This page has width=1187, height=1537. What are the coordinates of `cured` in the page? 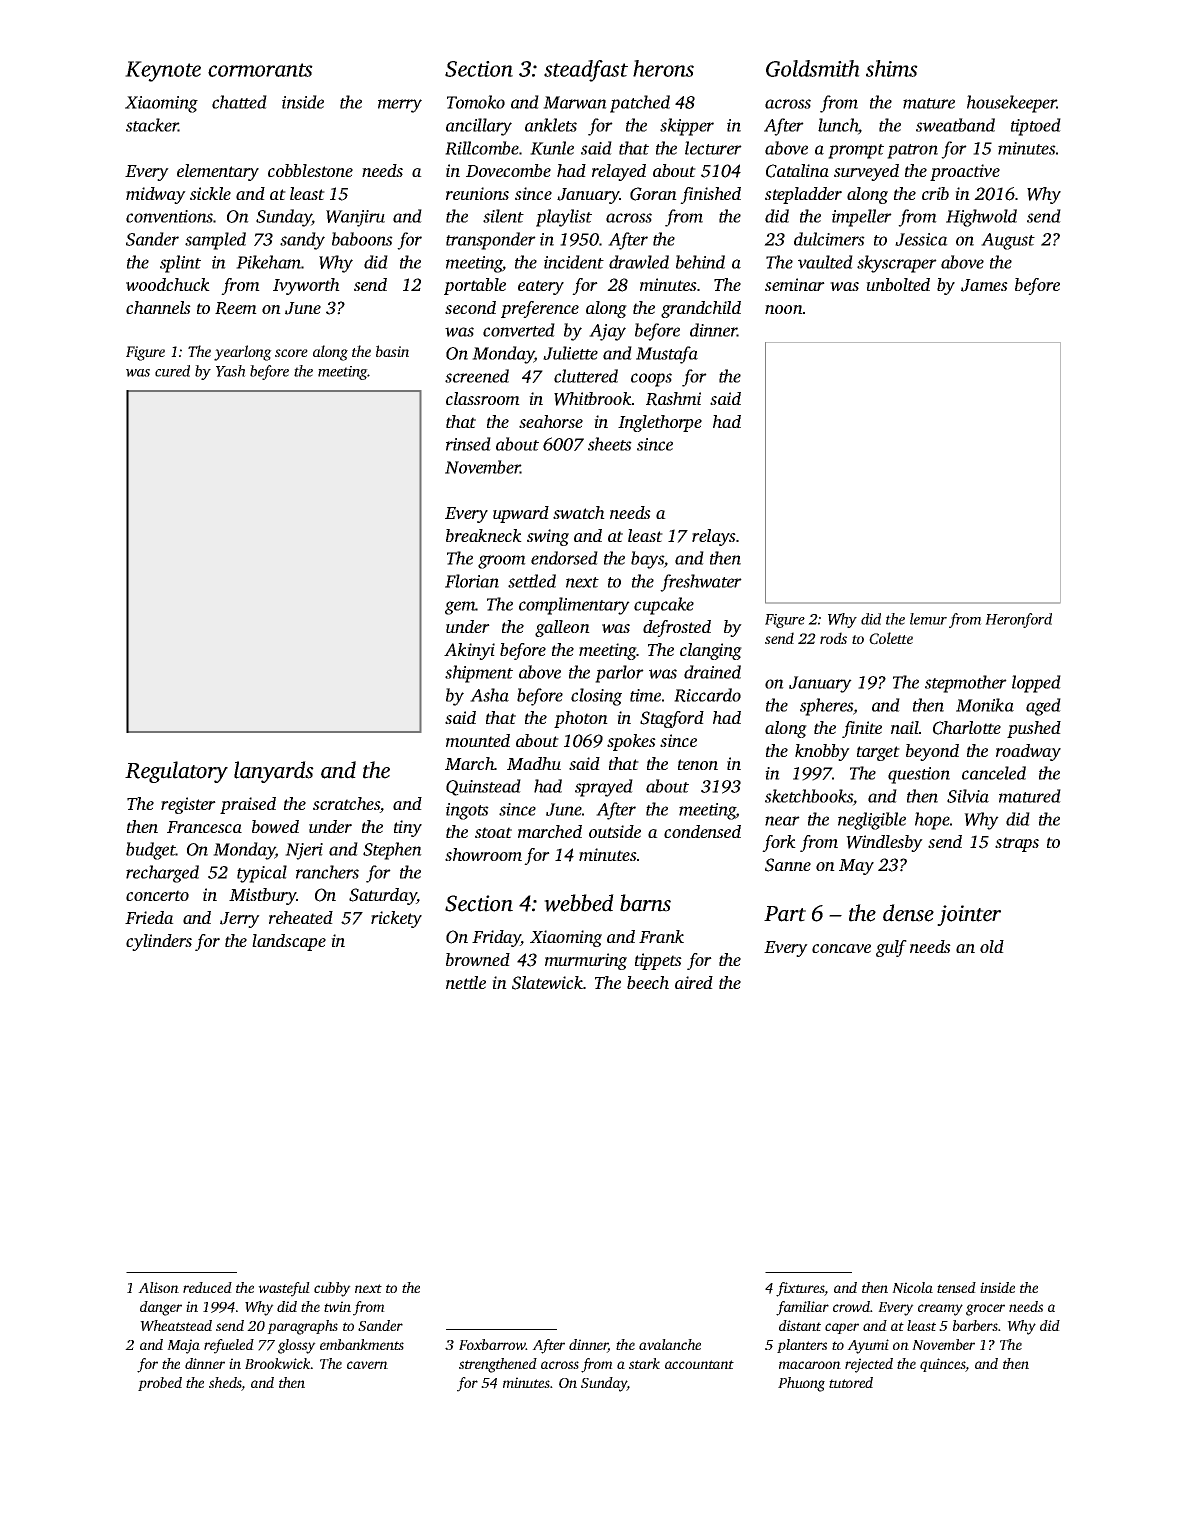 It's located at (172, 371).
